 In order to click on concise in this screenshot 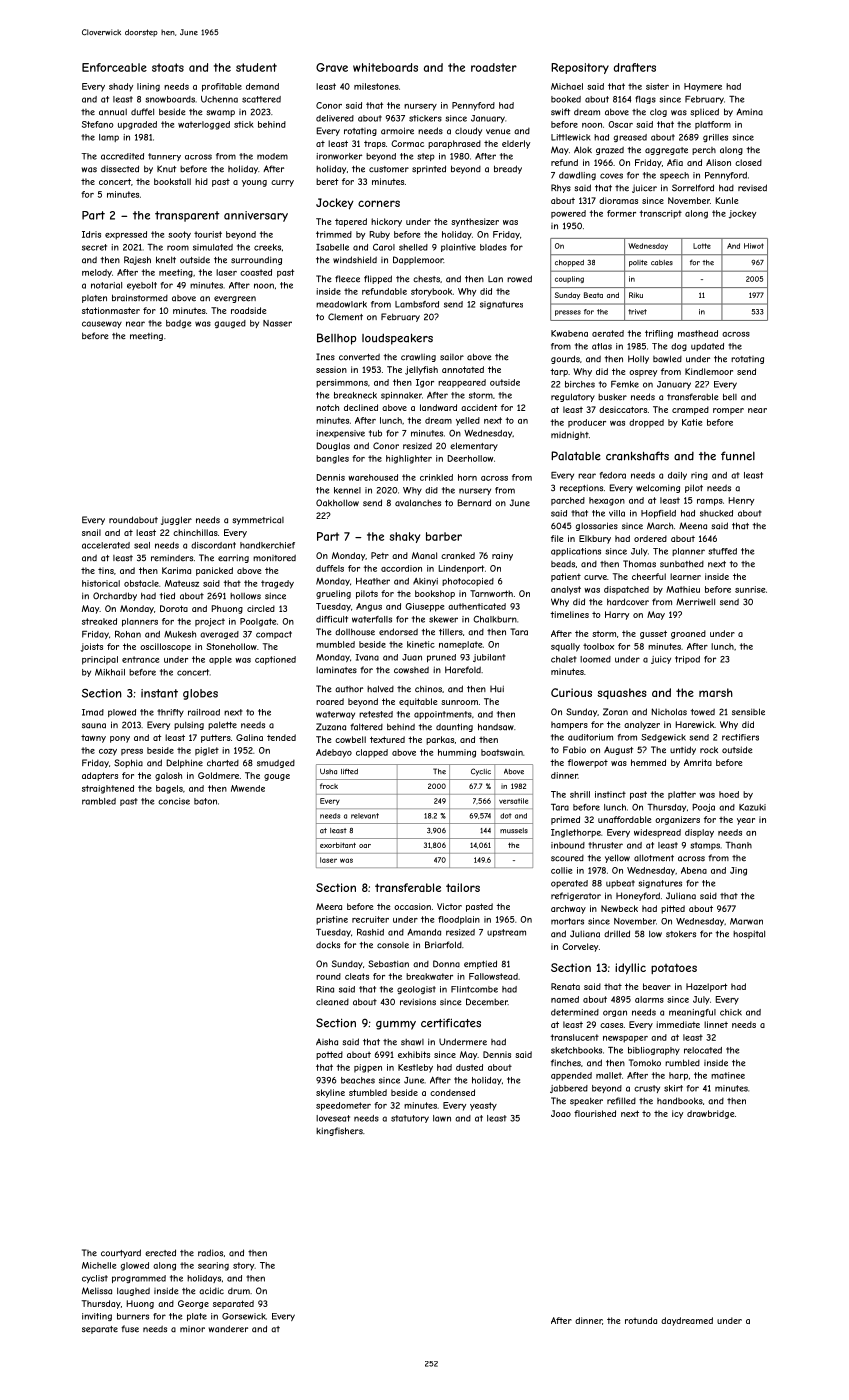, I will do `click(174, 801)`.
